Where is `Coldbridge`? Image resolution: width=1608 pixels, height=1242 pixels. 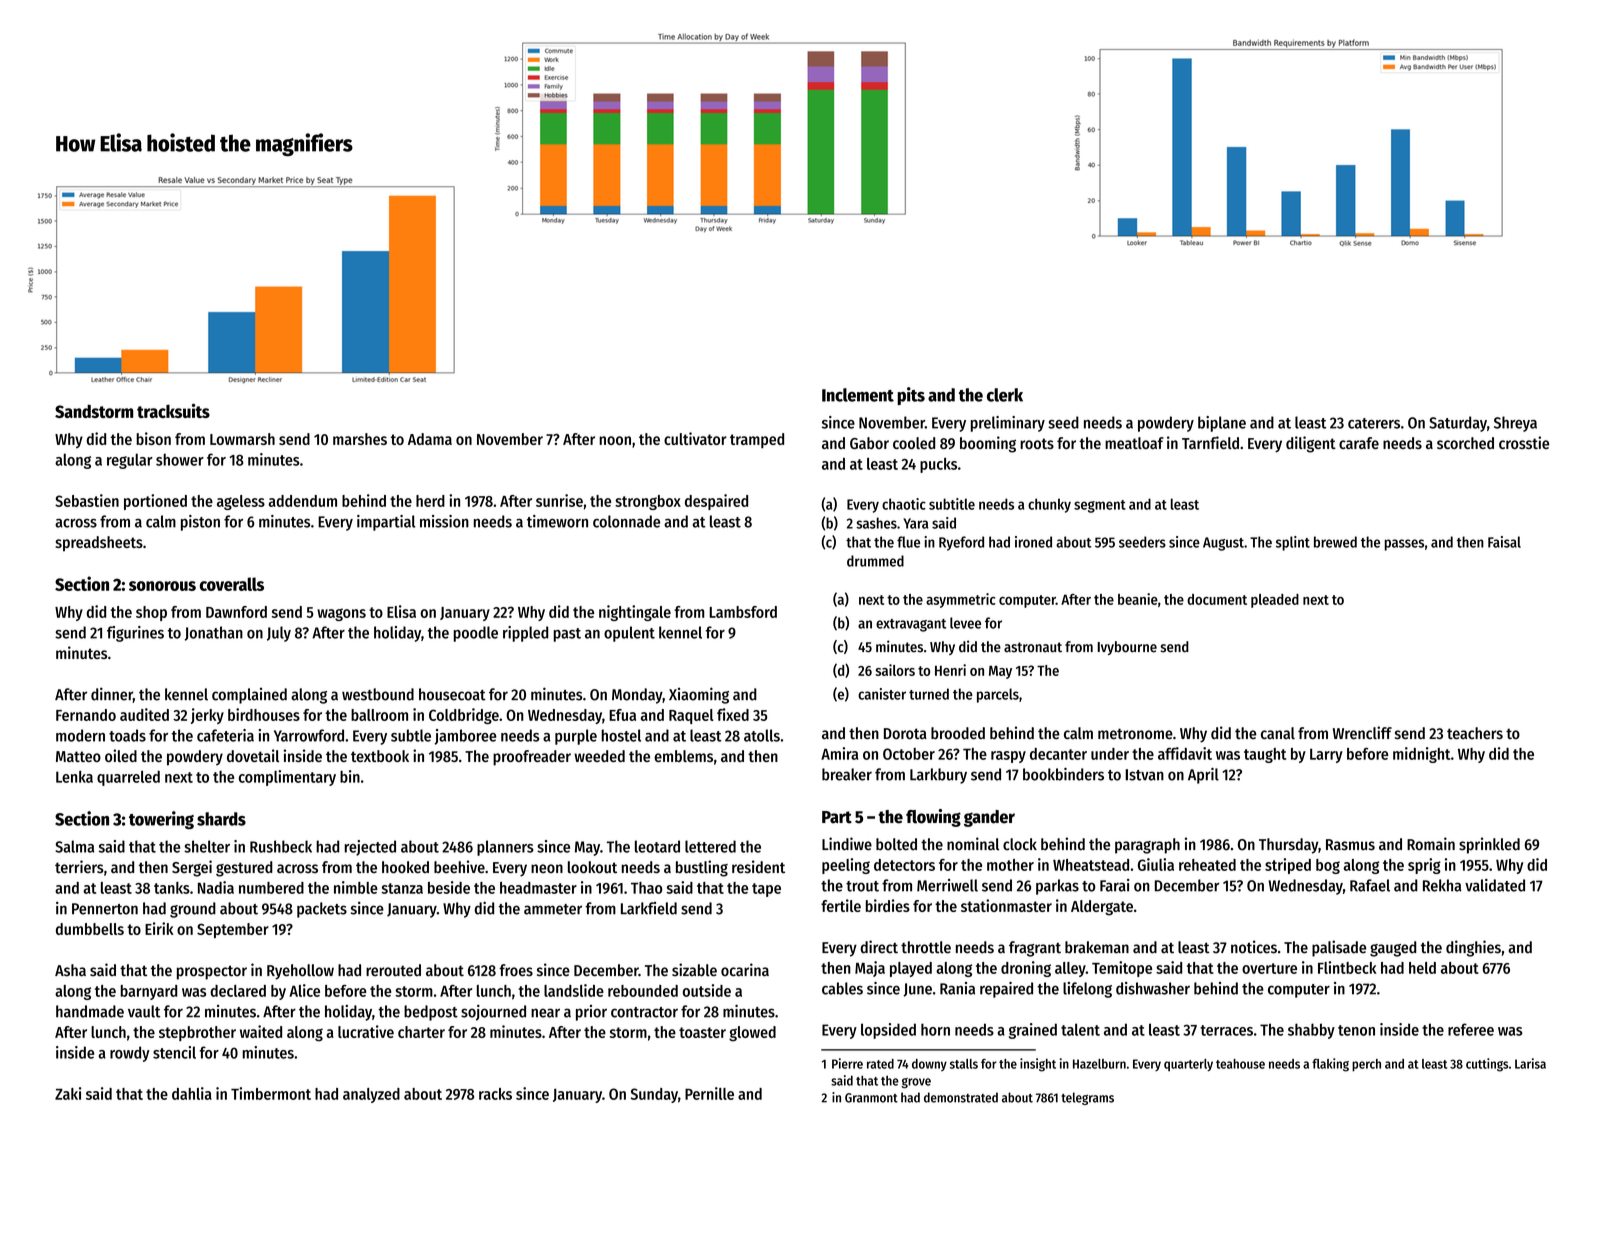 Coldbridge is located at coordinates (464, 716).
